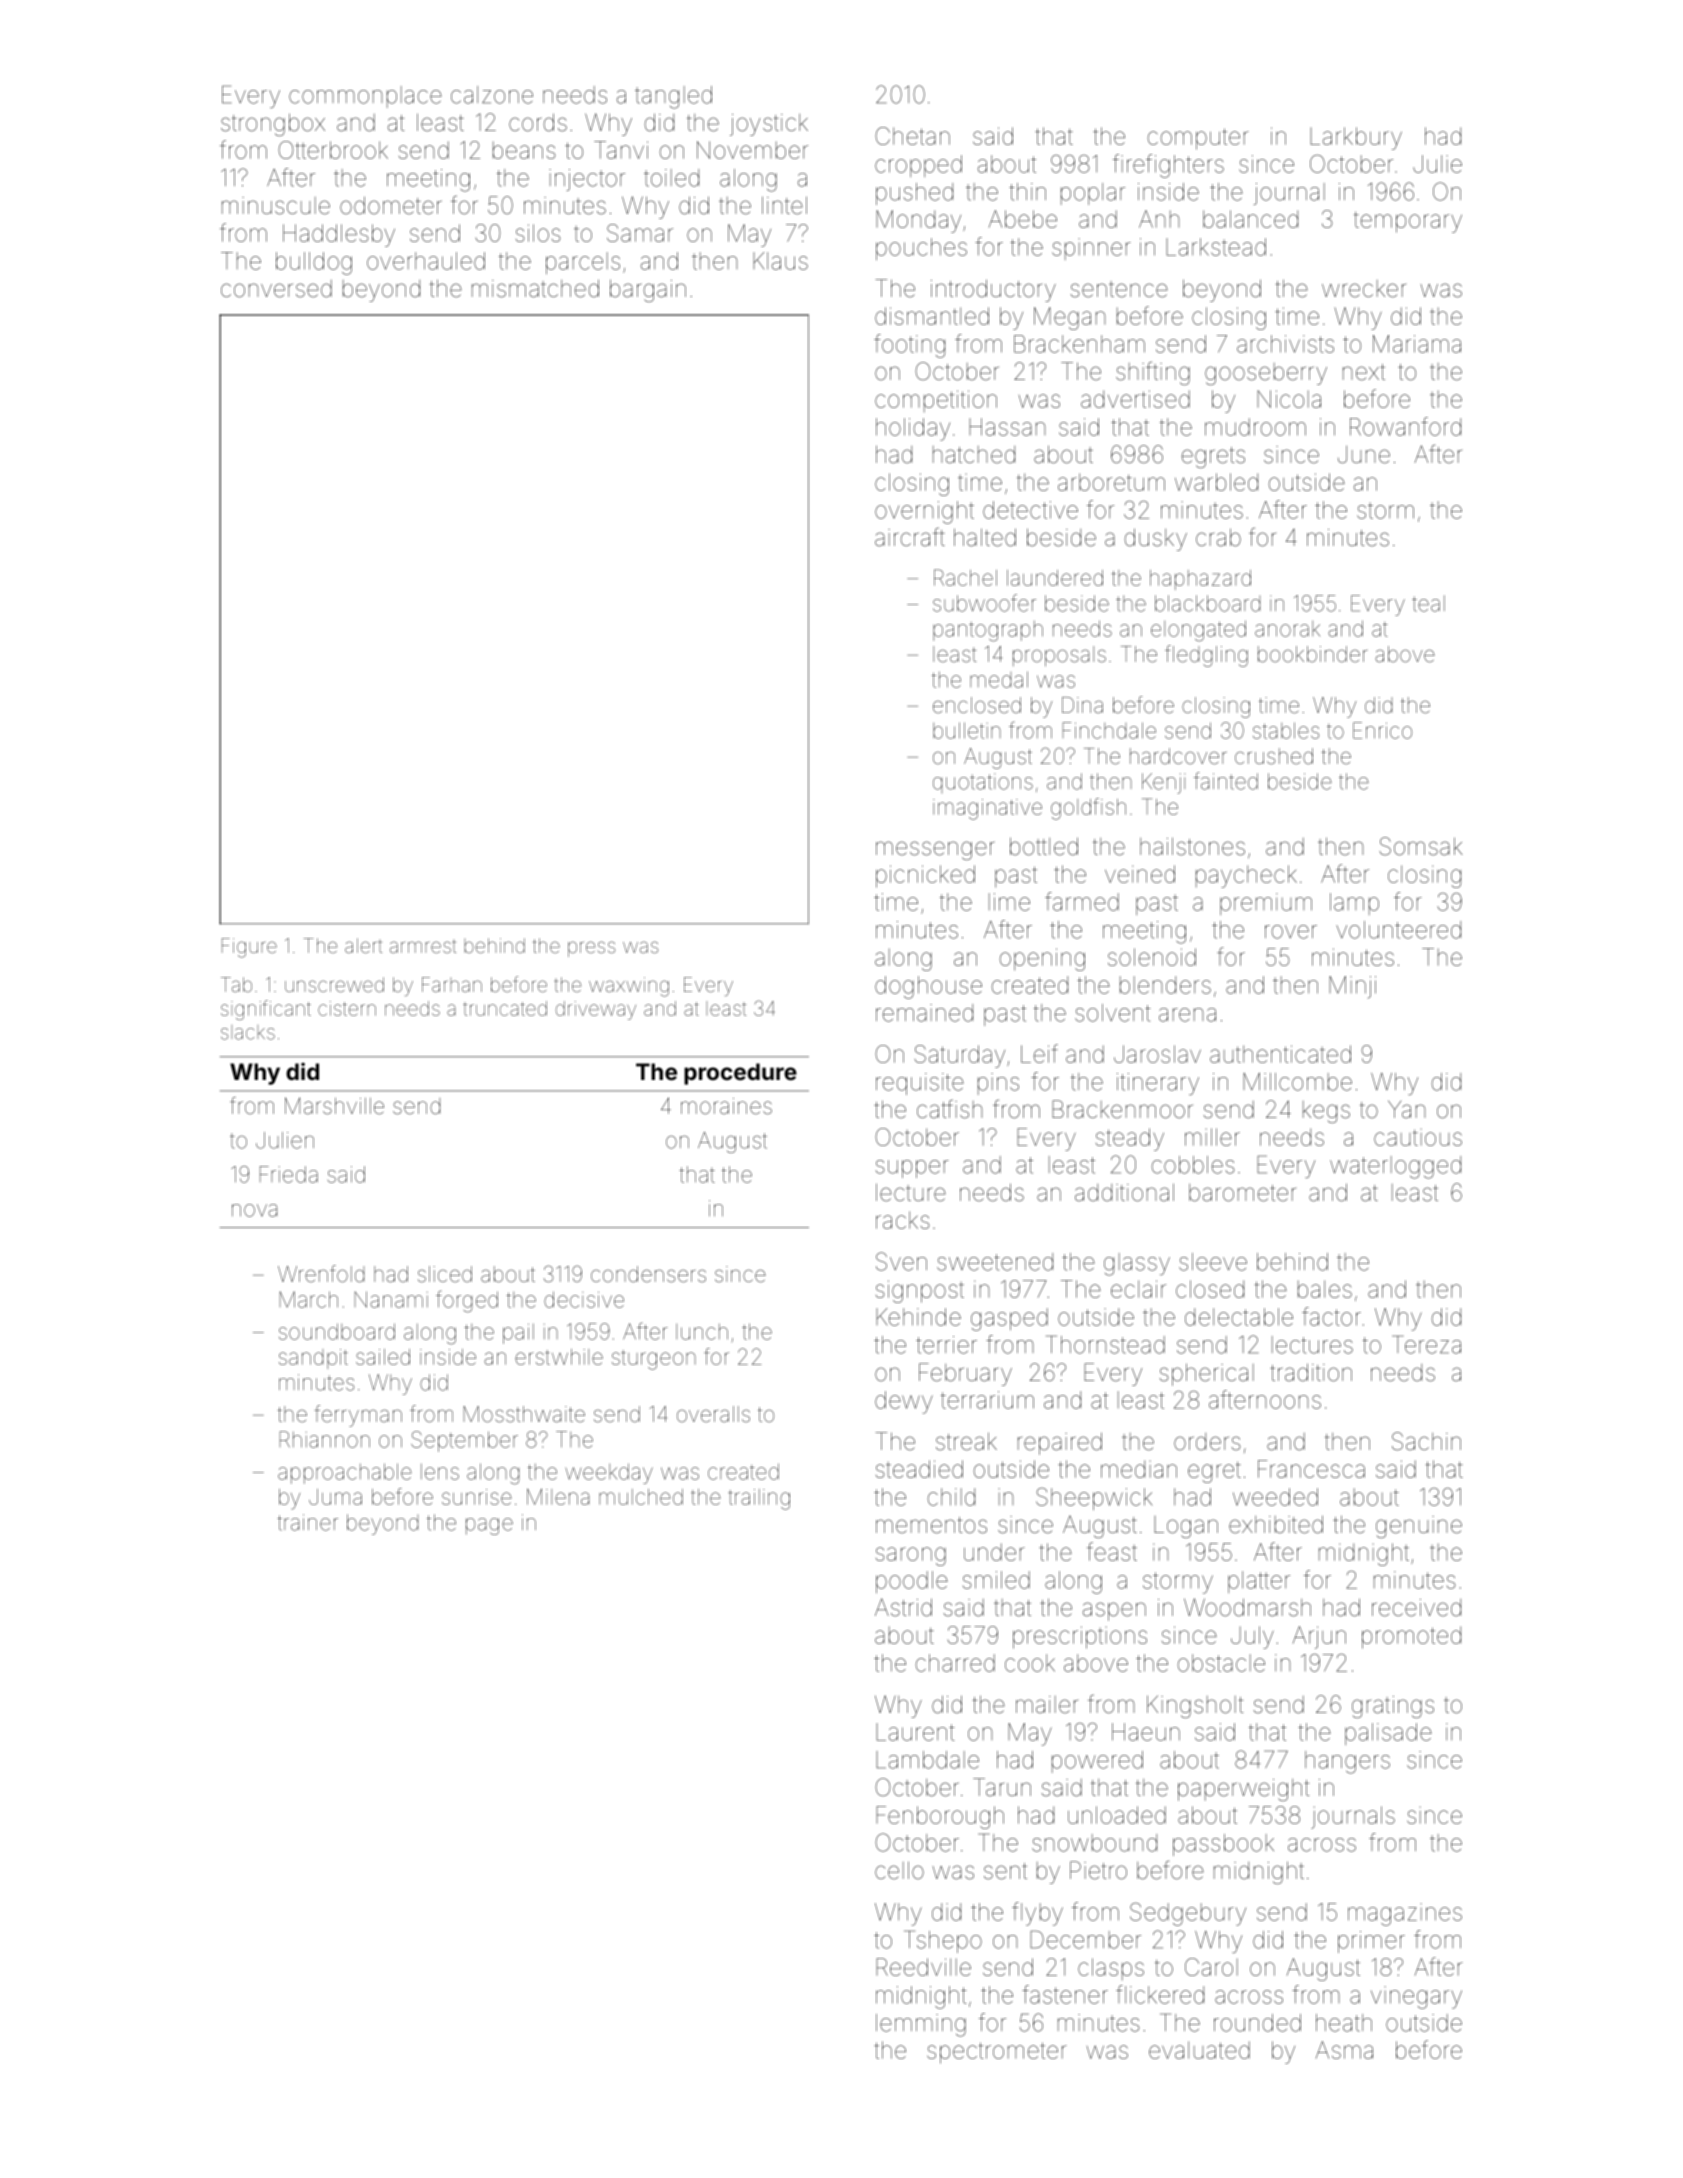 This screenshot has height=2178, width=1683. What do you see at coordinates (1382, 730) in the screenshot?
I see `Enrico` at bounding box center [1382, 730].
